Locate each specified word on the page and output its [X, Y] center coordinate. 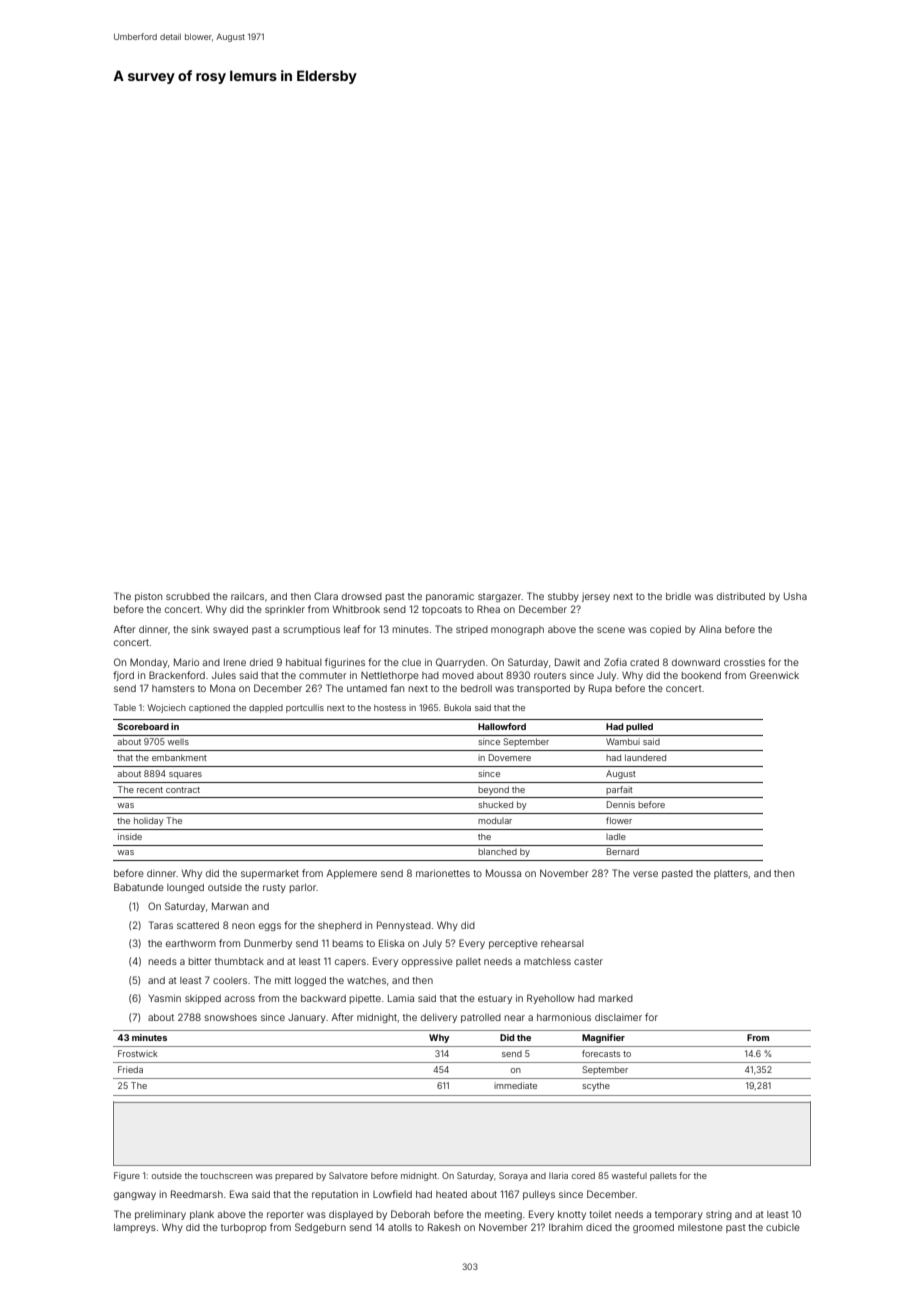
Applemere [351, 874]
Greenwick [774, 675]
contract [183, 790]
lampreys [135, 1228]
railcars [247, 596]
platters [731, 874]
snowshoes [231, 1017]
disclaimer [618, 1017]
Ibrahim [566, 1227]
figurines [345, 663]
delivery [439, 1018]
